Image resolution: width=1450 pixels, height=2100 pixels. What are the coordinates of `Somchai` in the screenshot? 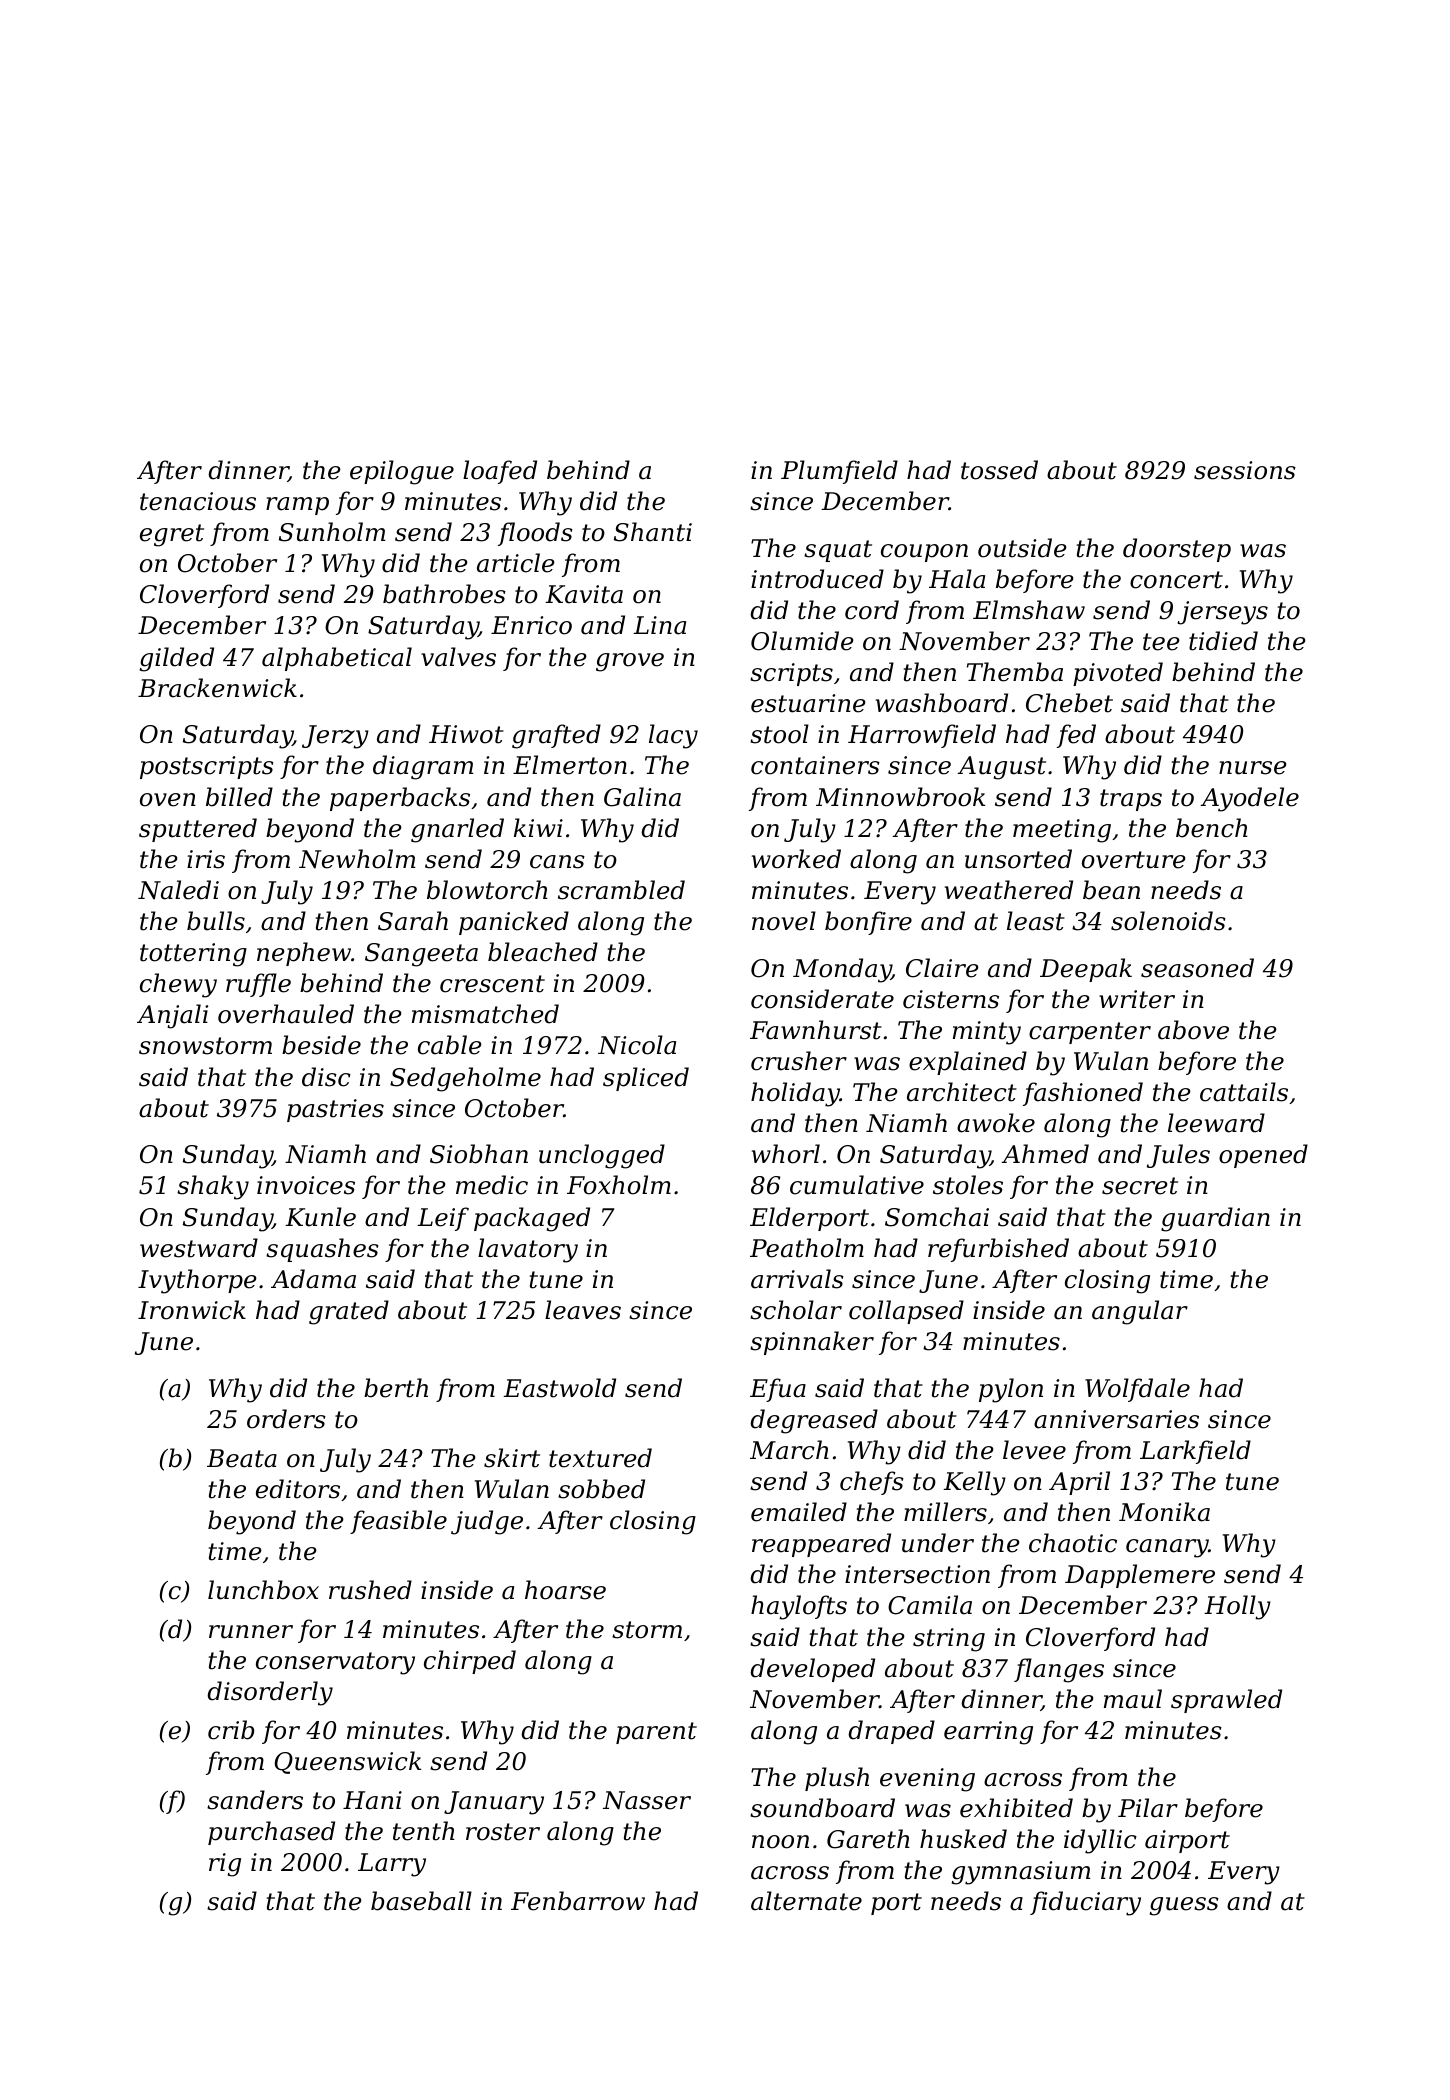 It's located at (937, 1217).
